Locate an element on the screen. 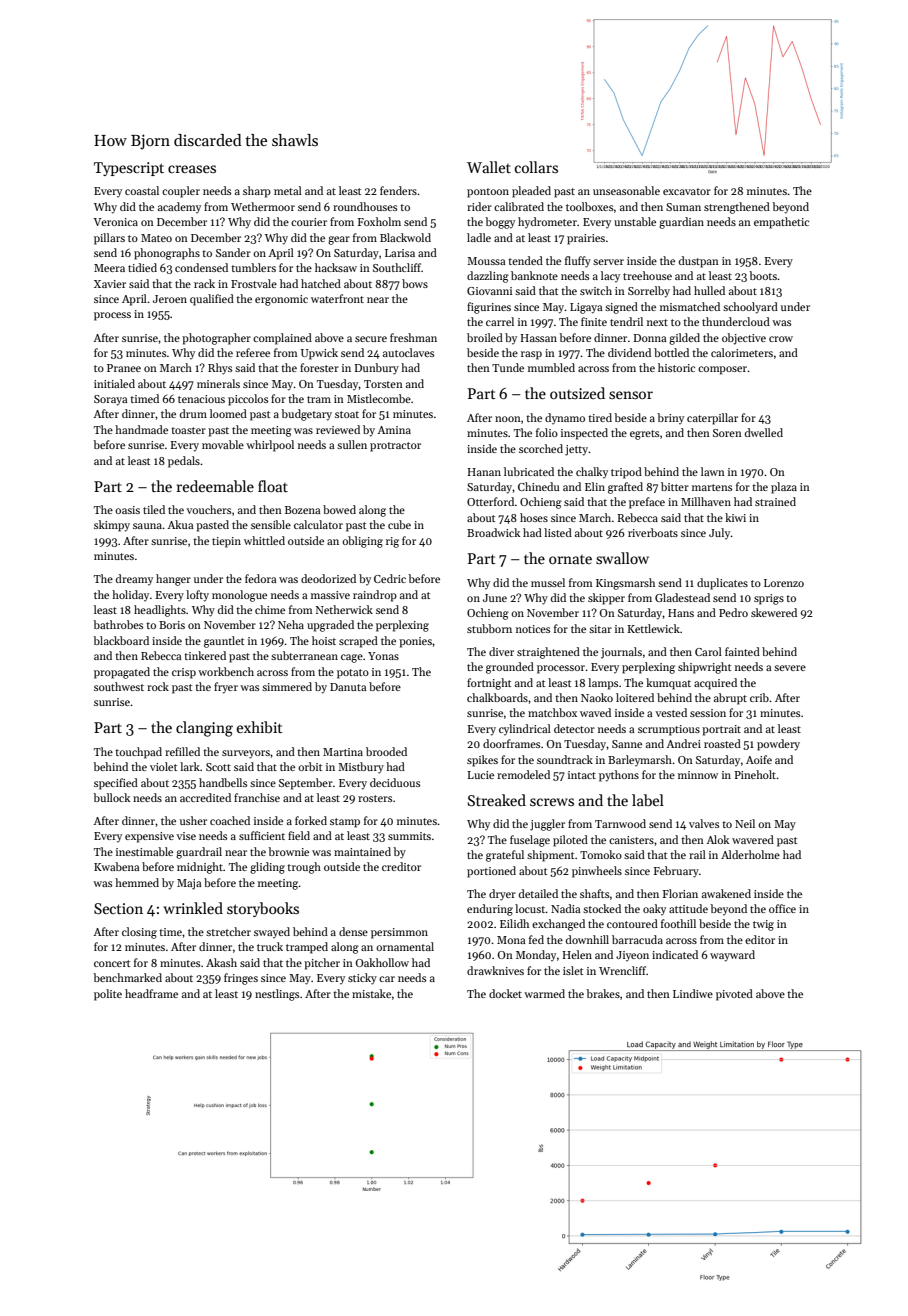 The height and width of the screenshot is (1316, 908). secure is located at coordinates (371, 339).
